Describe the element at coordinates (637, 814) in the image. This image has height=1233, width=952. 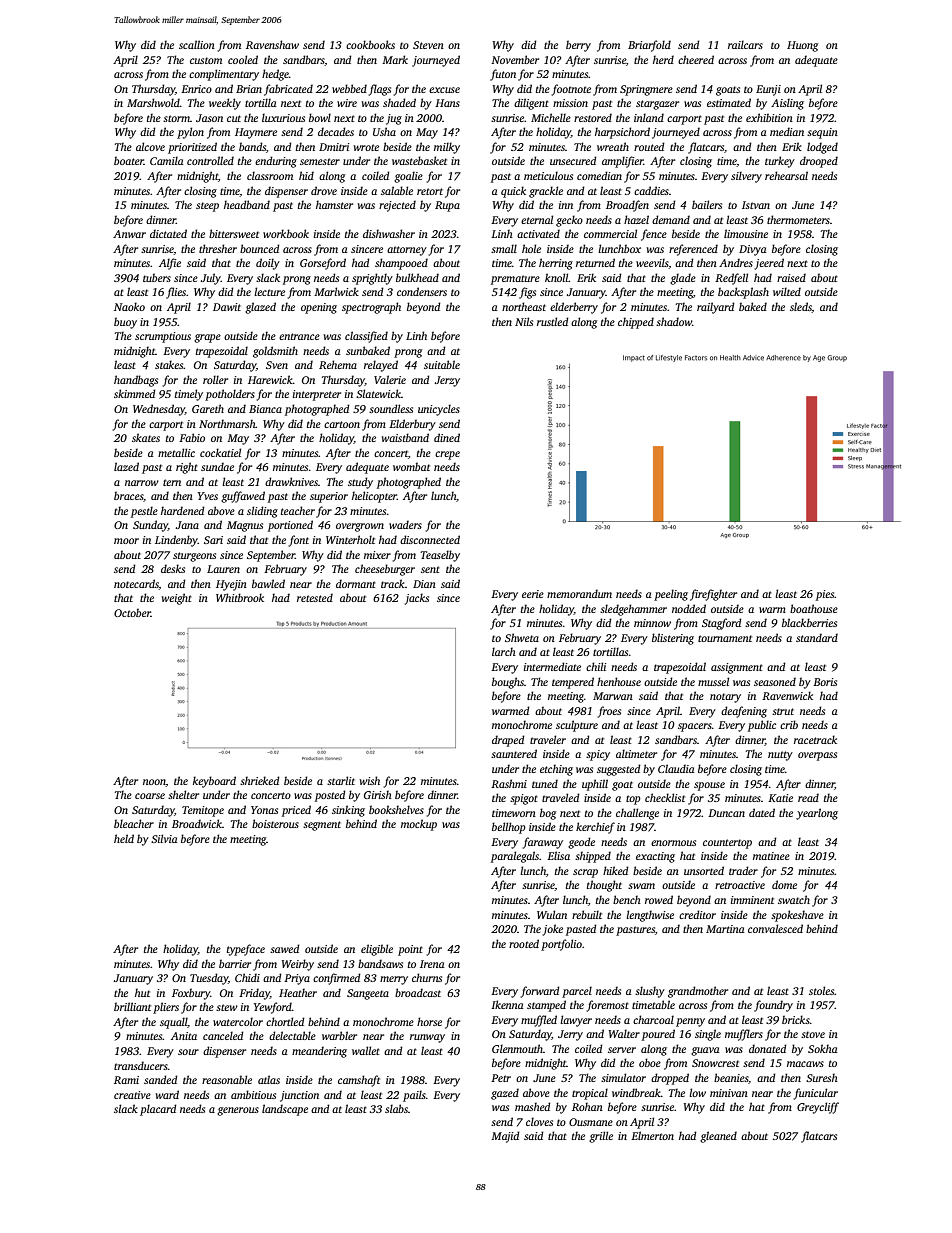
I see `challenge` at that location.
